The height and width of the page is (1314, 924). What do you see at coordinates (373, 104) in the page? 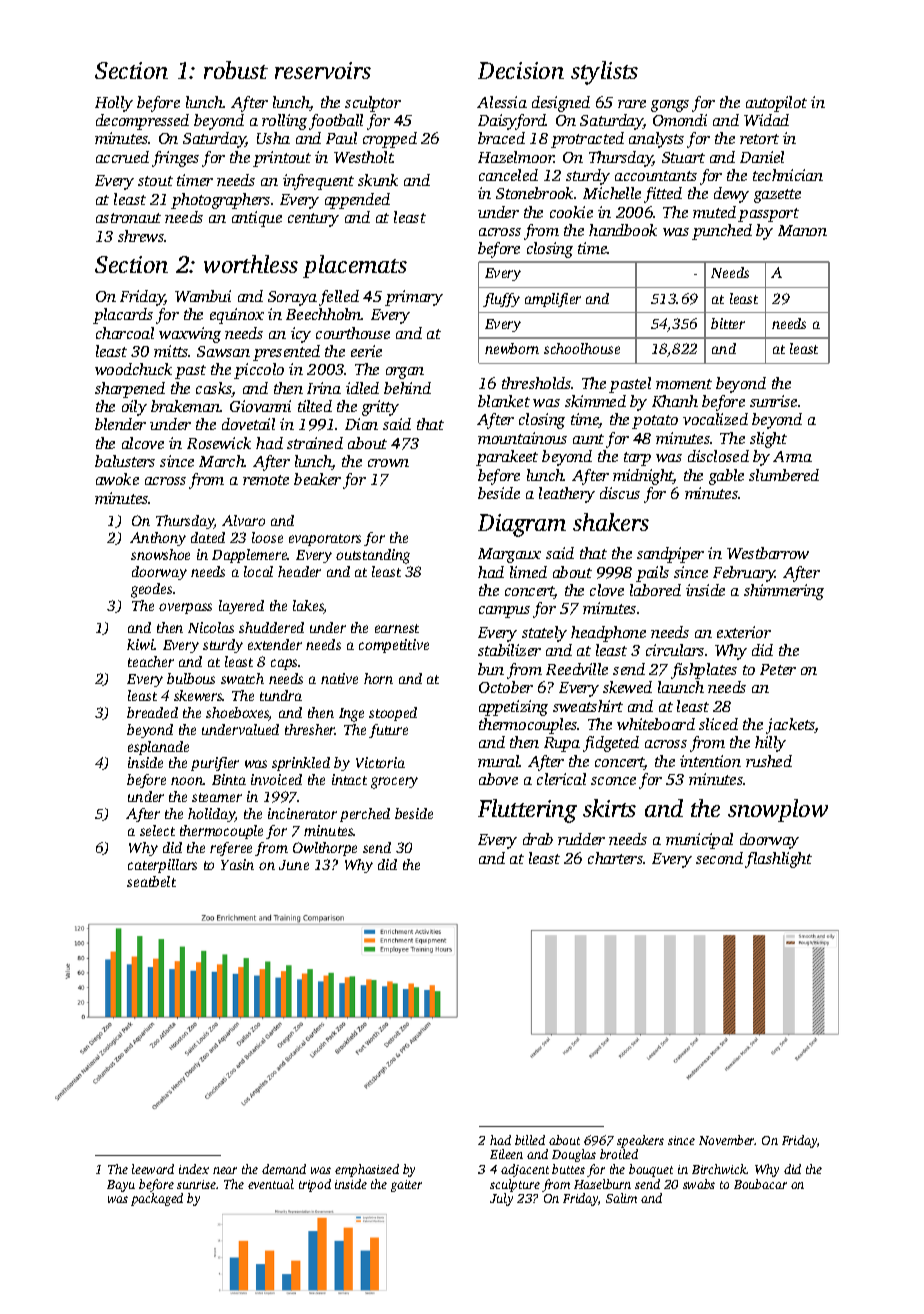
I see `sculptor` at bounding box center [373, 104].
